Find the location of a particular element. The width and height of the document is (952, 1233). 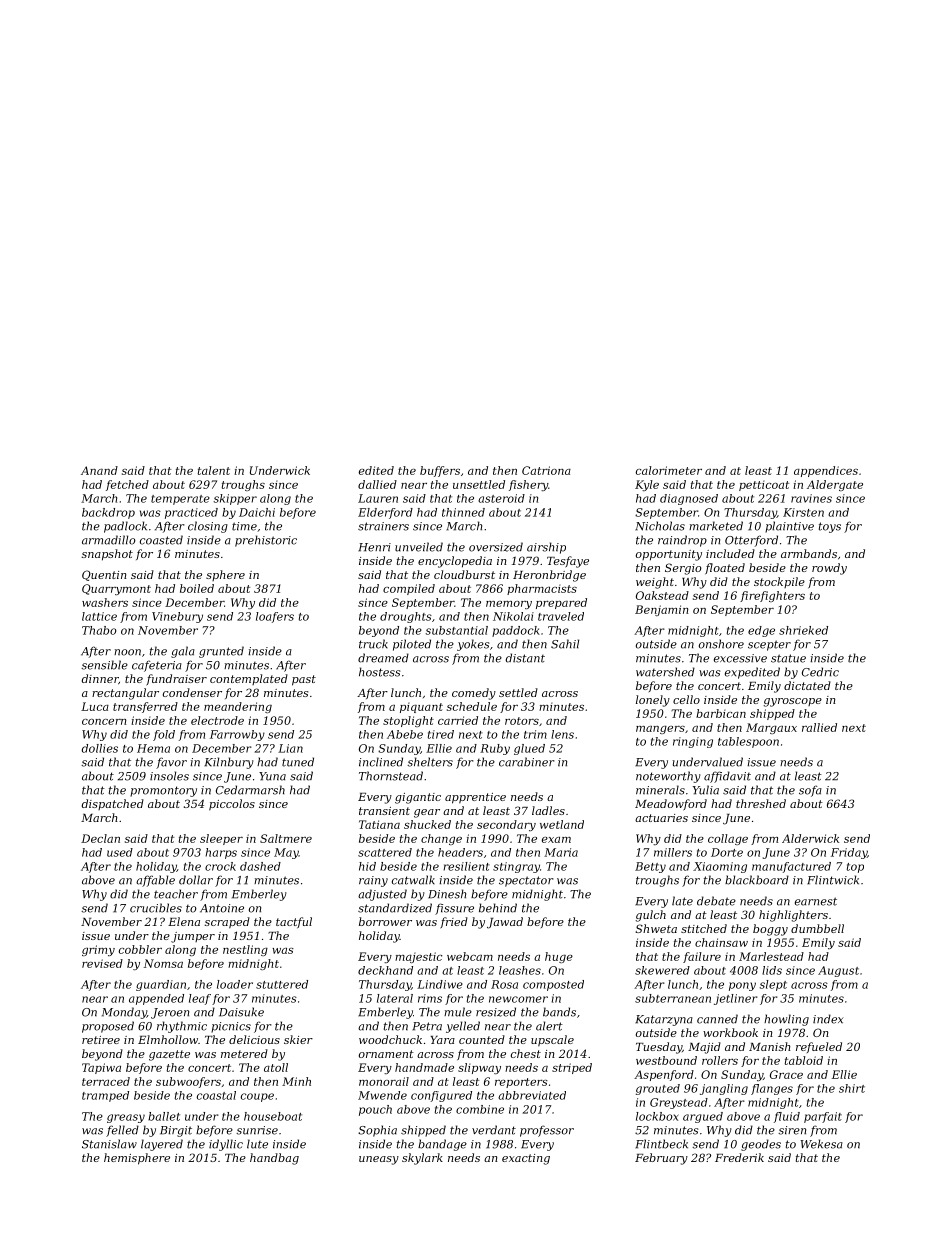

Yuna is located at coordinates (272, 776).
